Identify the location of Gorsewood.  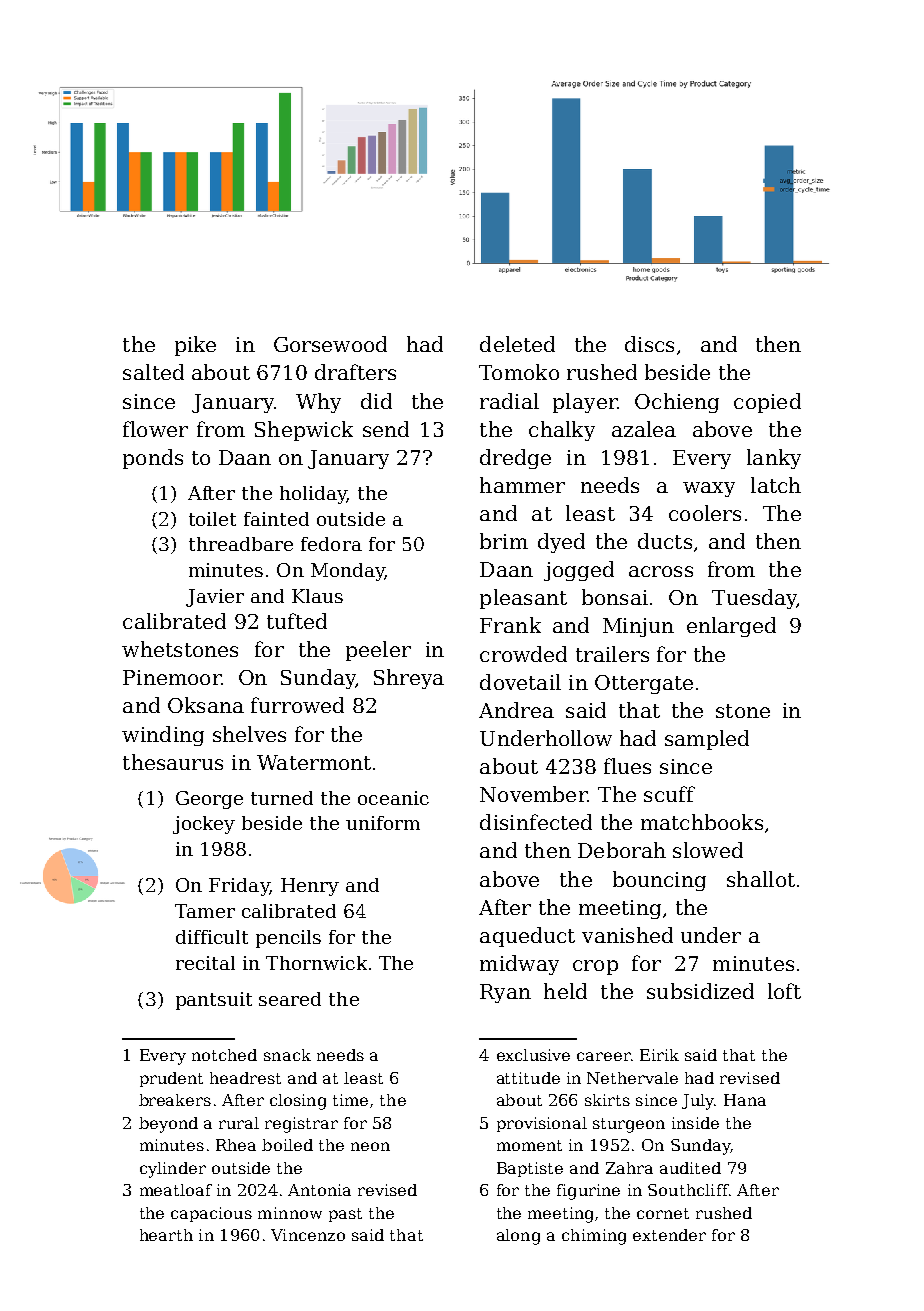
(330, 344).
